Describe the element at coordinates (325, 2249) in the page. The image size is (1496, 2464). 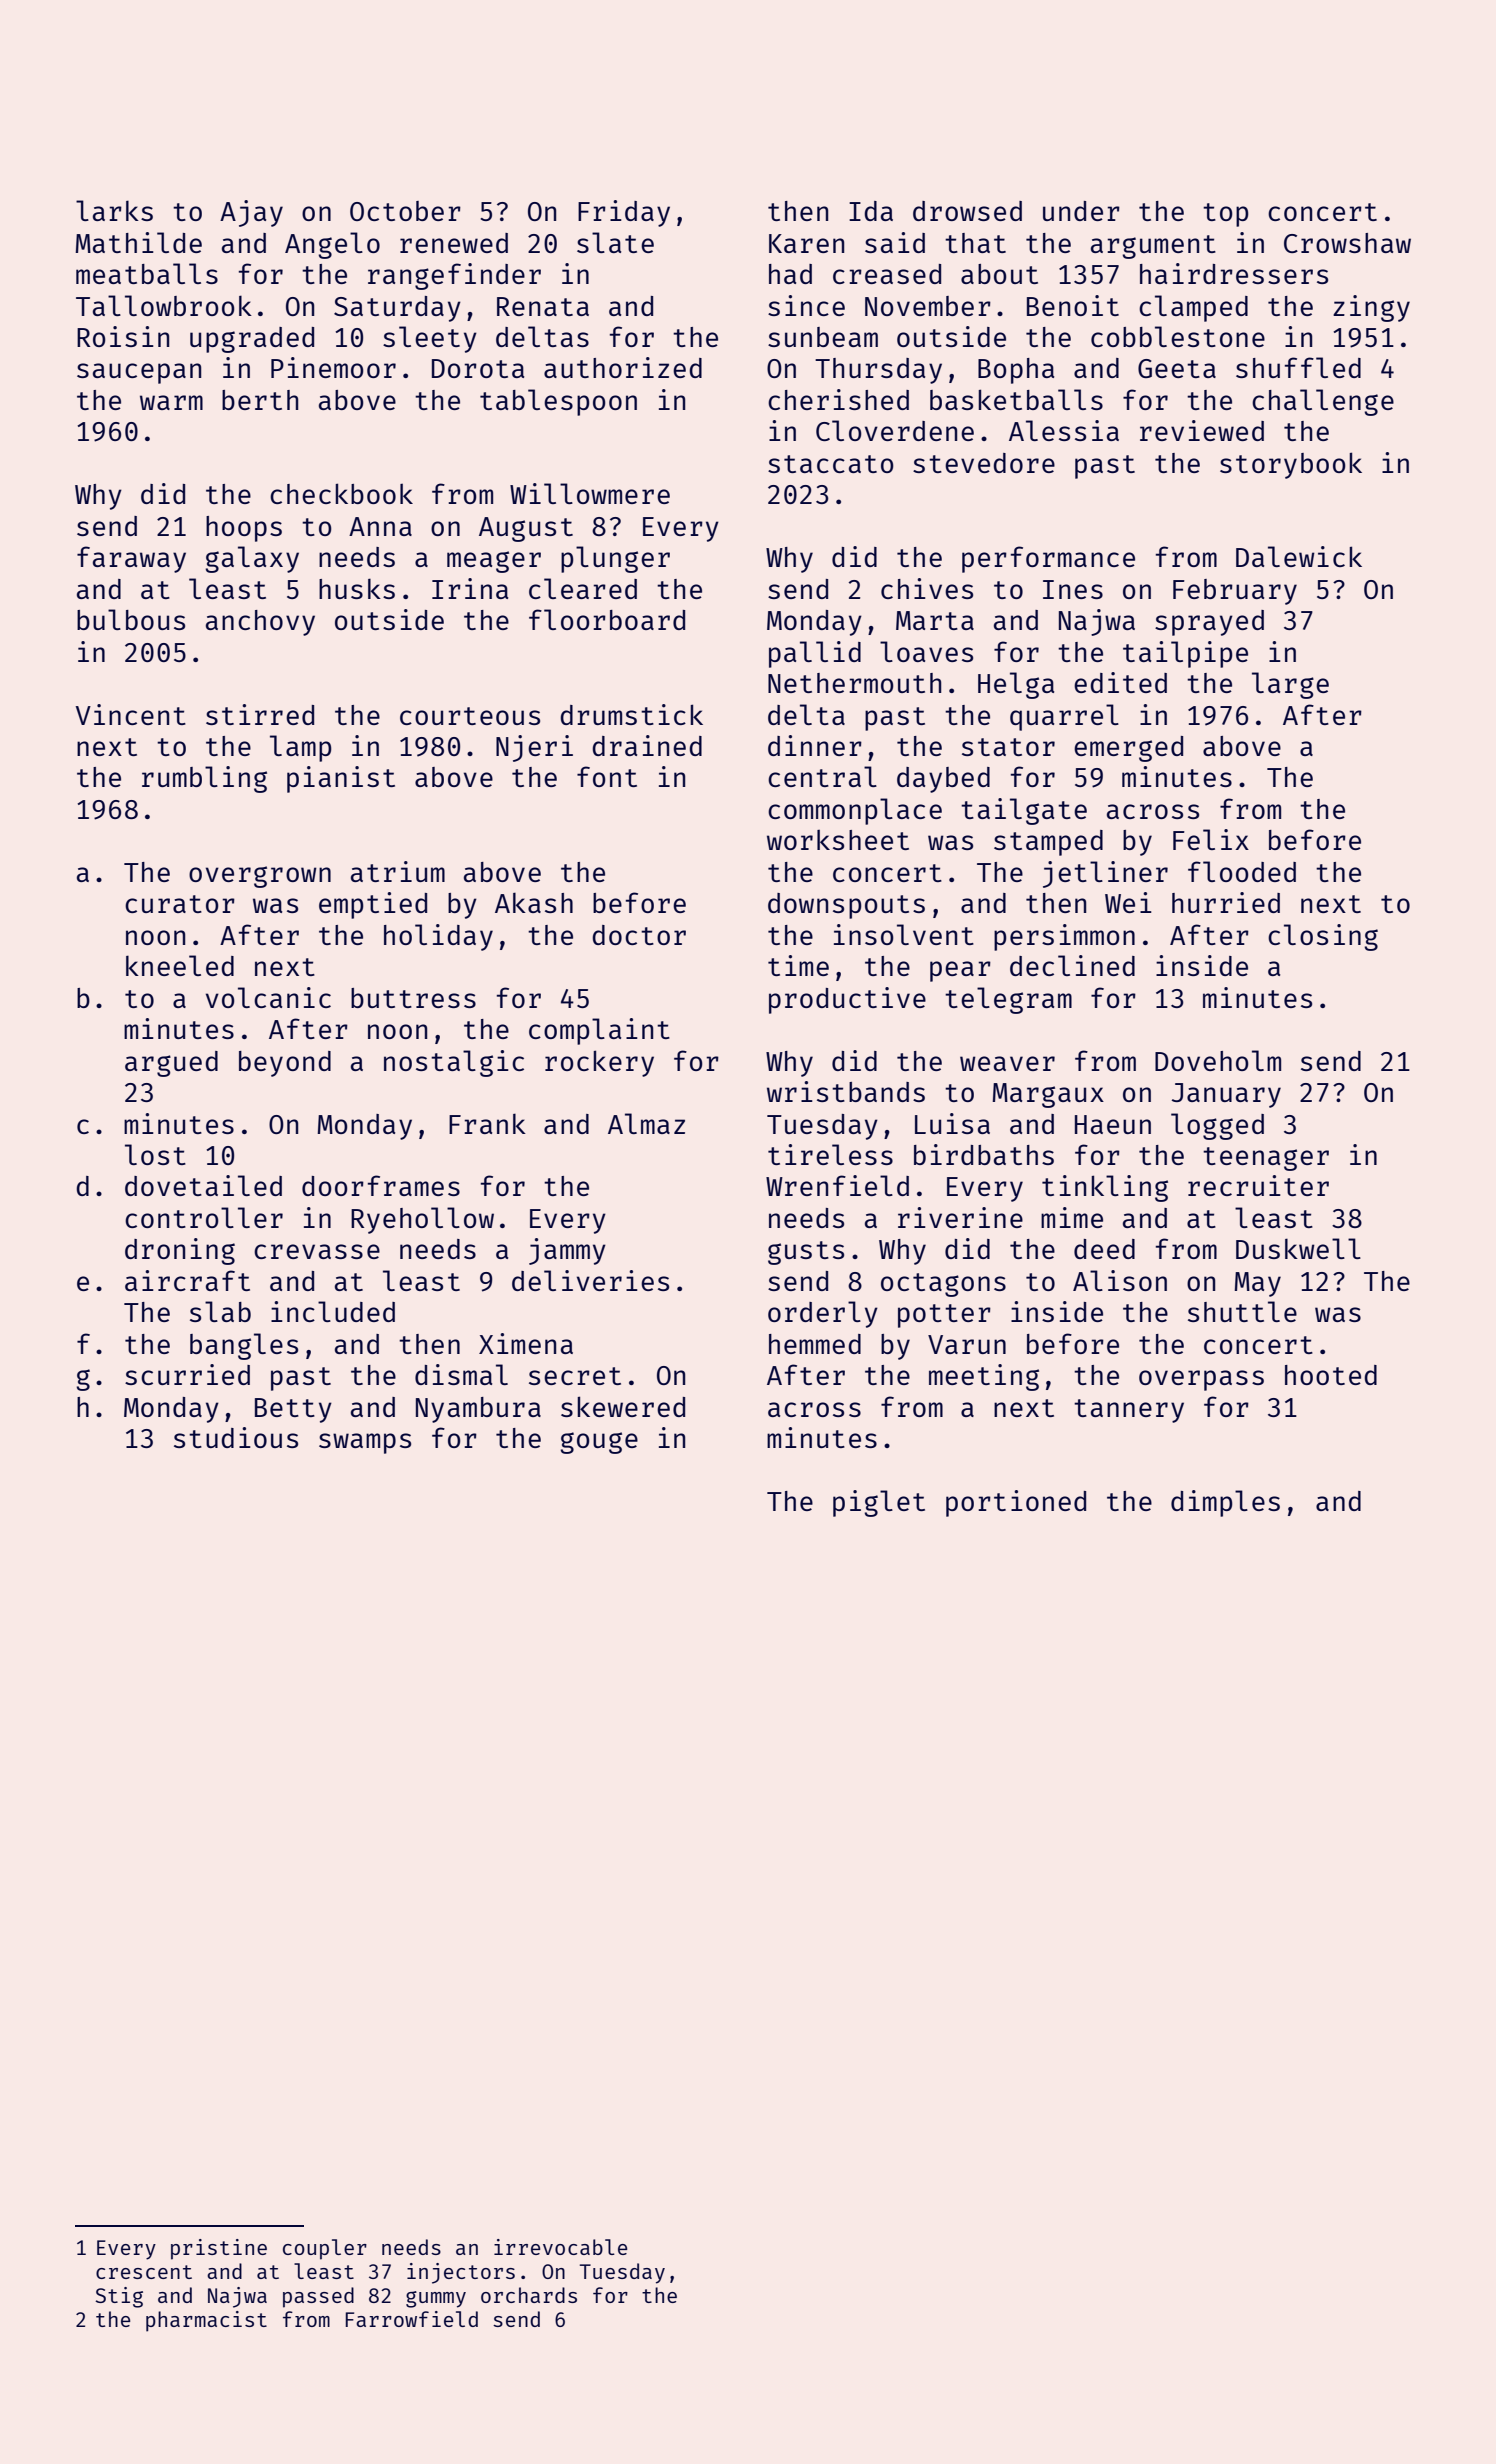
I see `coupler` at that location.
